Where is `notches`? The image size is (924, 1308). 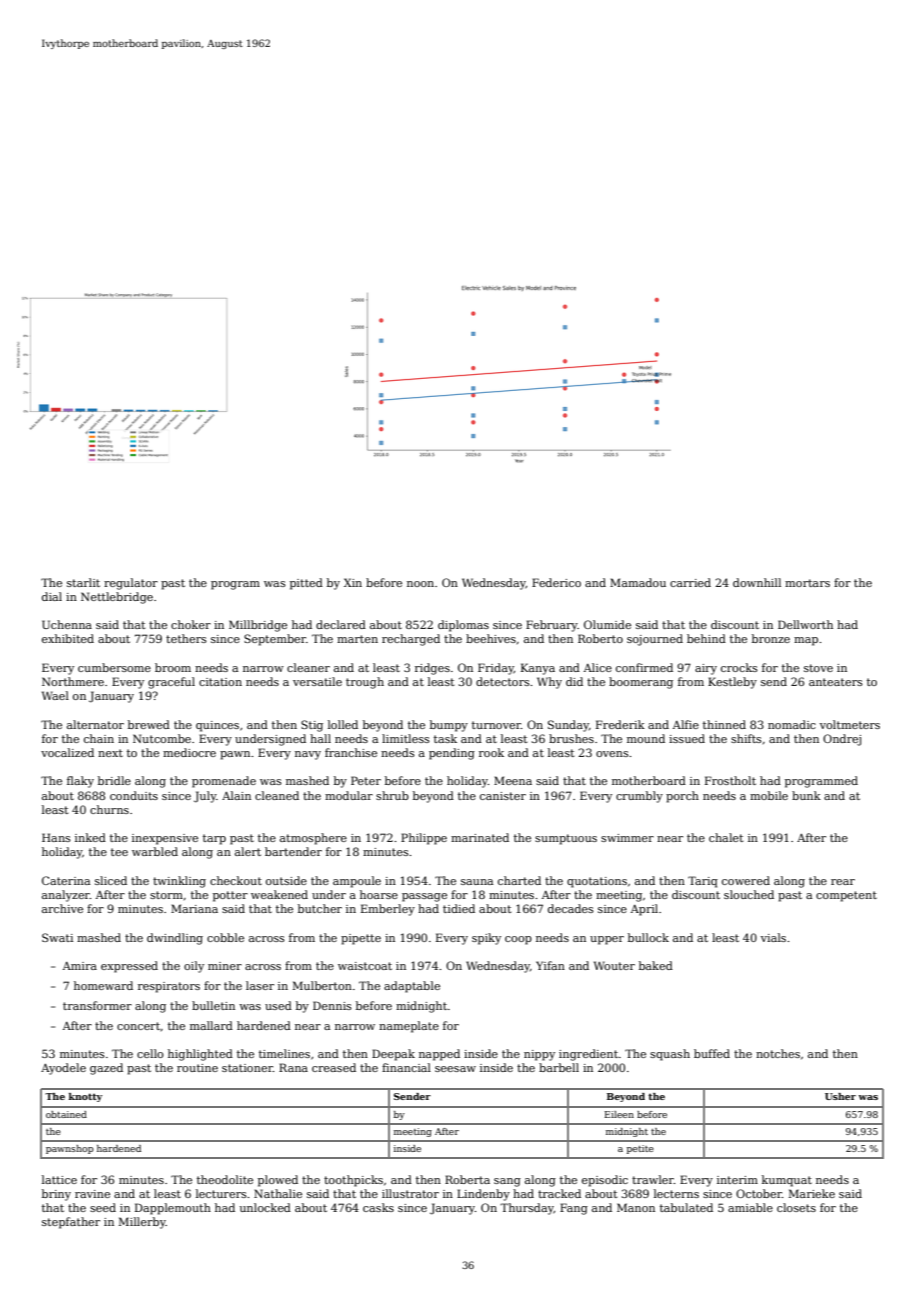
notches is located at coordinates (778, 1053).
